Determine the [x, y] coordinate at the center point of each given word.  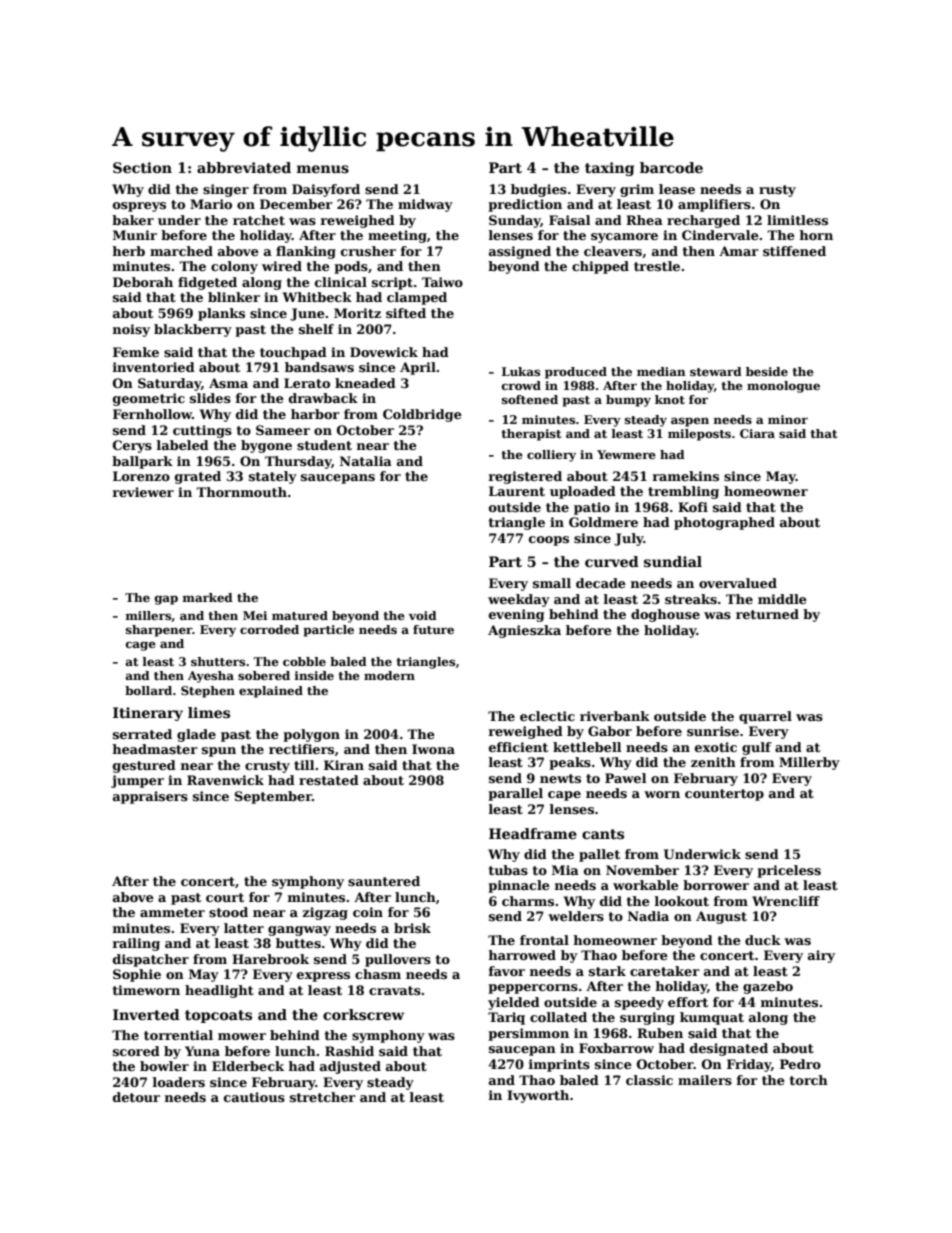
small [552, 583]
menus [323, 169]
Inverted [146, 1014]
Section [142, 167]
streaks [691, 599]
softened [530, 399]
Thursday [298, 462]
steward [716, 371]
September [273, 797]
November [642, 870]
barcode [671, 167]
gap [166, 600]
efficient [518, 747]
